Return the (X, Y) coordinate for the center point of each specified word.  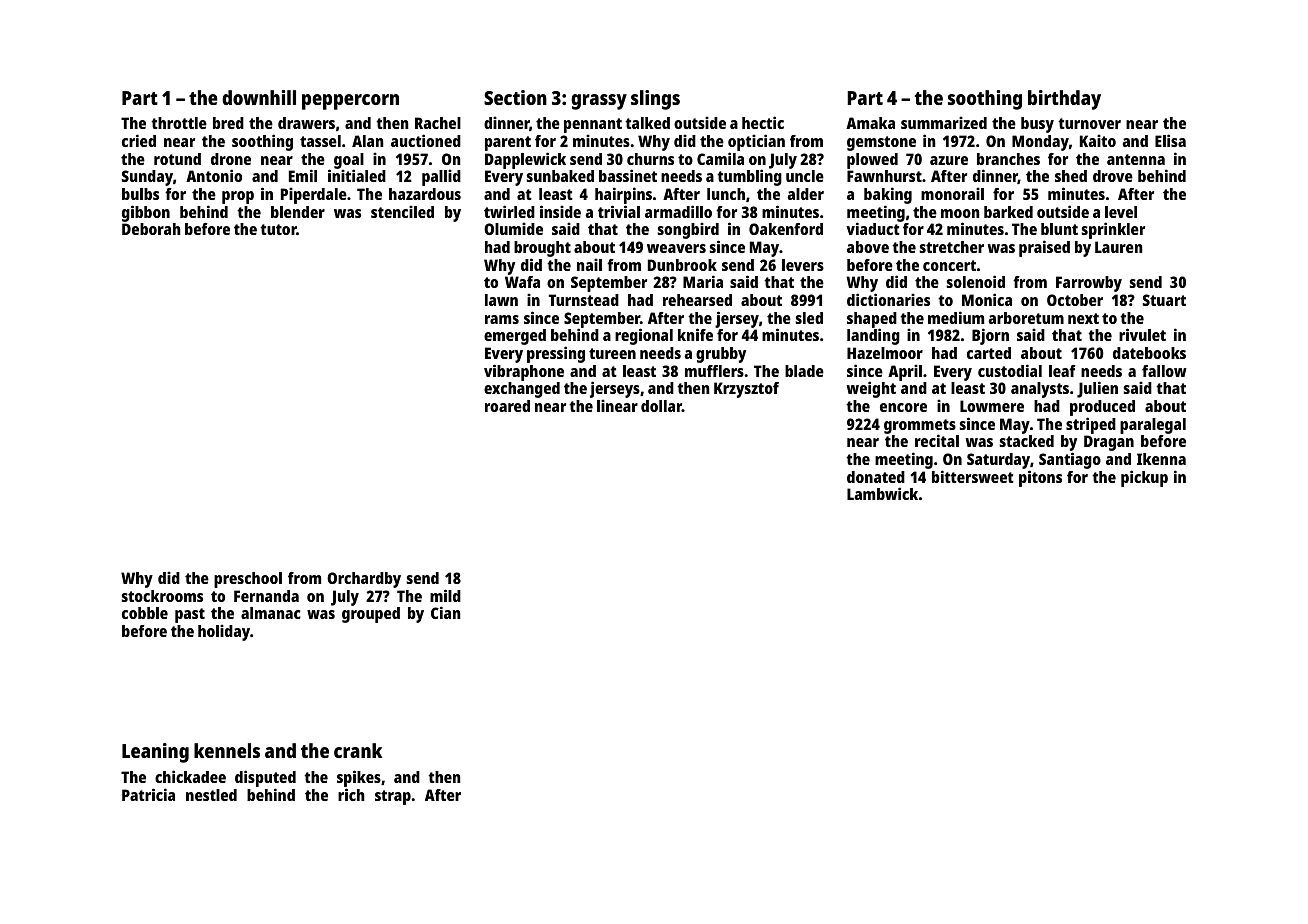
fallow (1164, 371)
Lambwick (882, 493)
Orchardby (364, 580)
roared (507, 406)
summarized (944, 122)
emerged (515, 337)
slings (655, 100)
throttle (179, 123)
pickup (1144, 478)
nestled (211, 795)
